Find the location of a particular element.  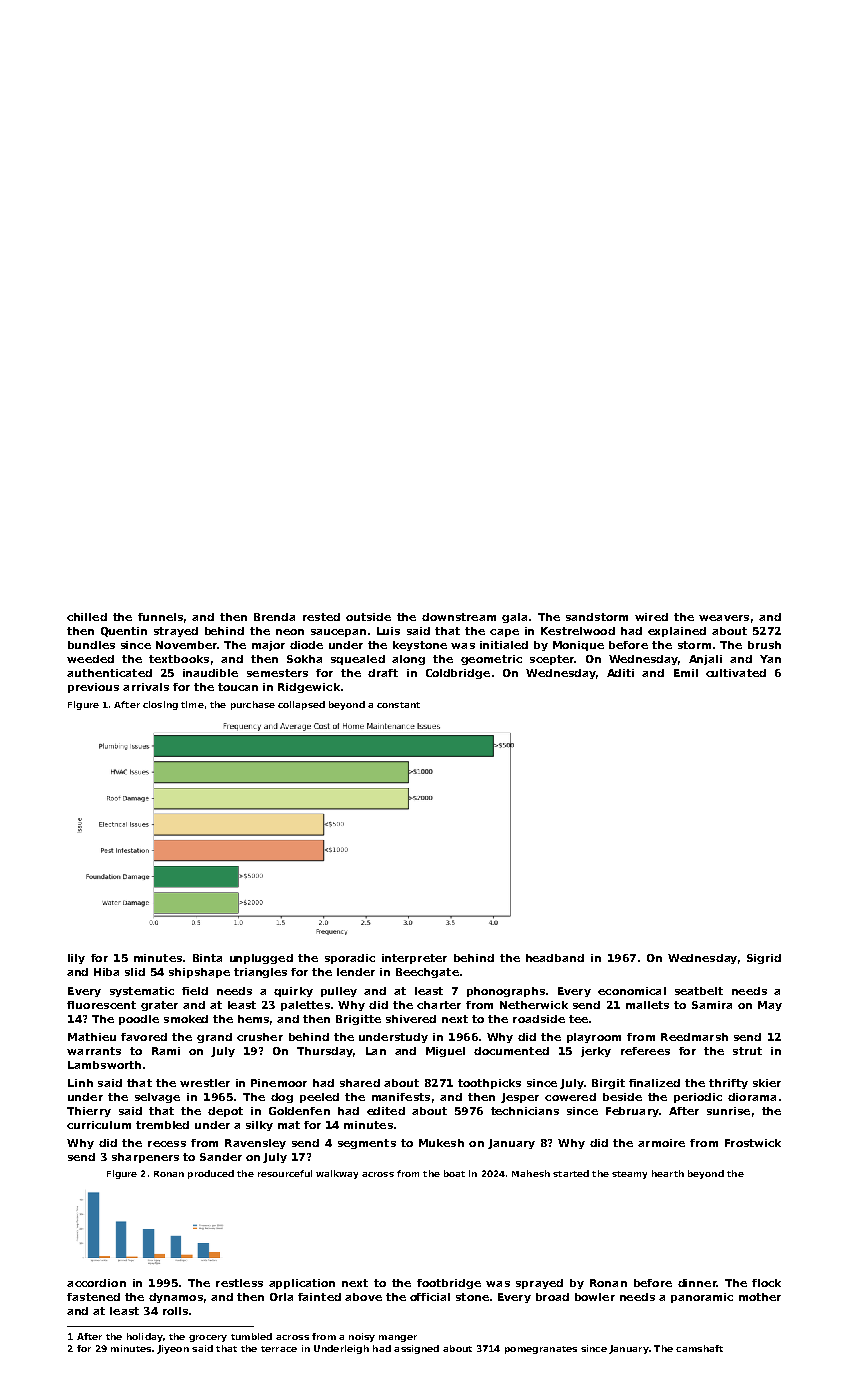

bundles is located at coordinates (91, 645).
